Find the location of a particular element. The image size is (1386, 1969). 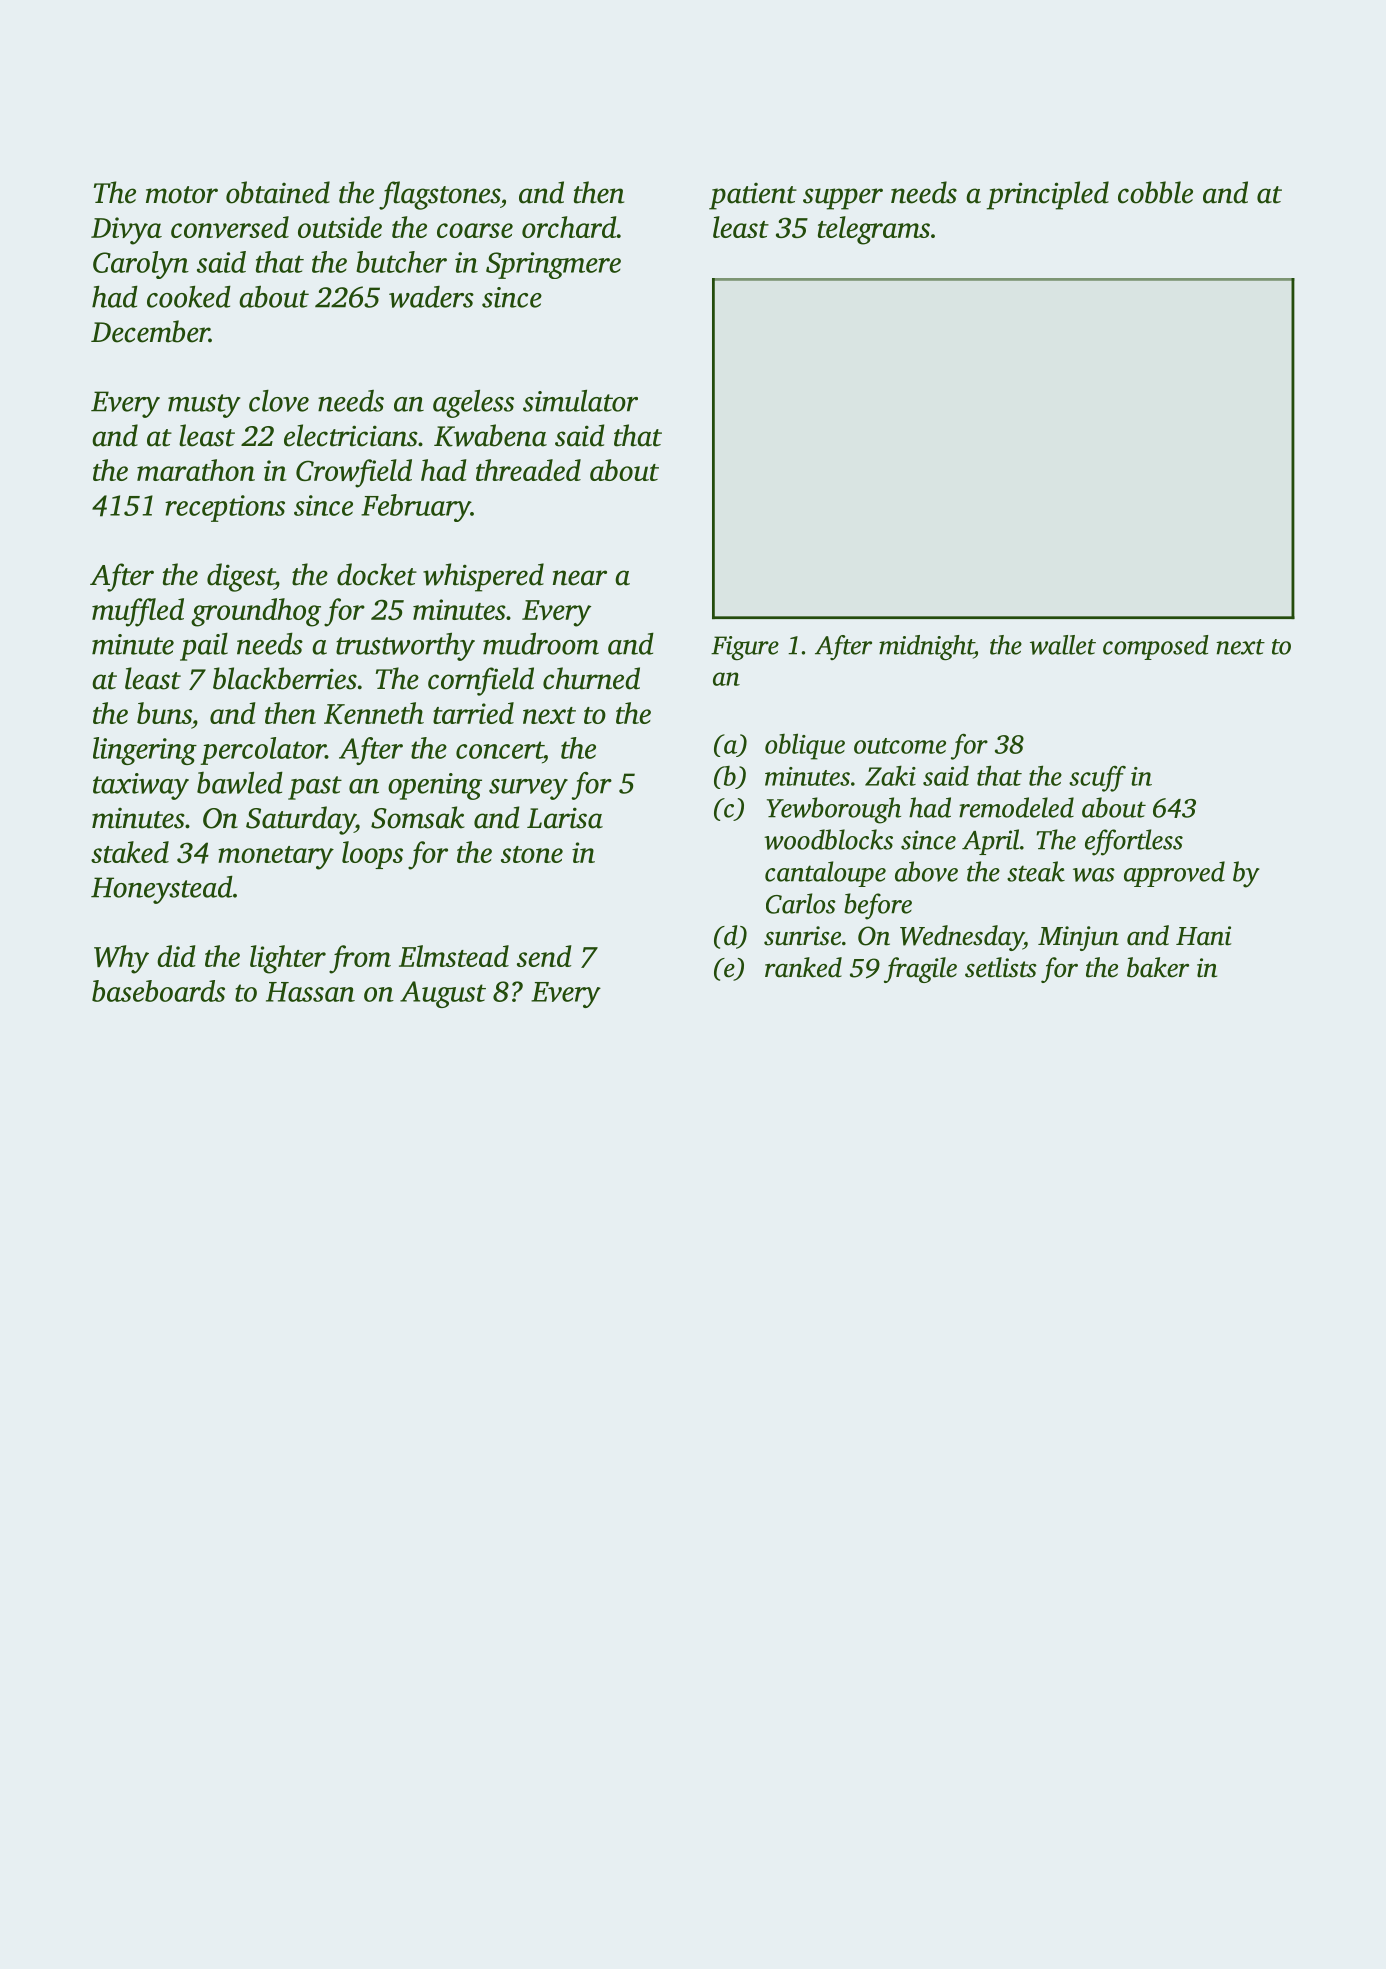

principled is located at coordinates (1048, 195).
